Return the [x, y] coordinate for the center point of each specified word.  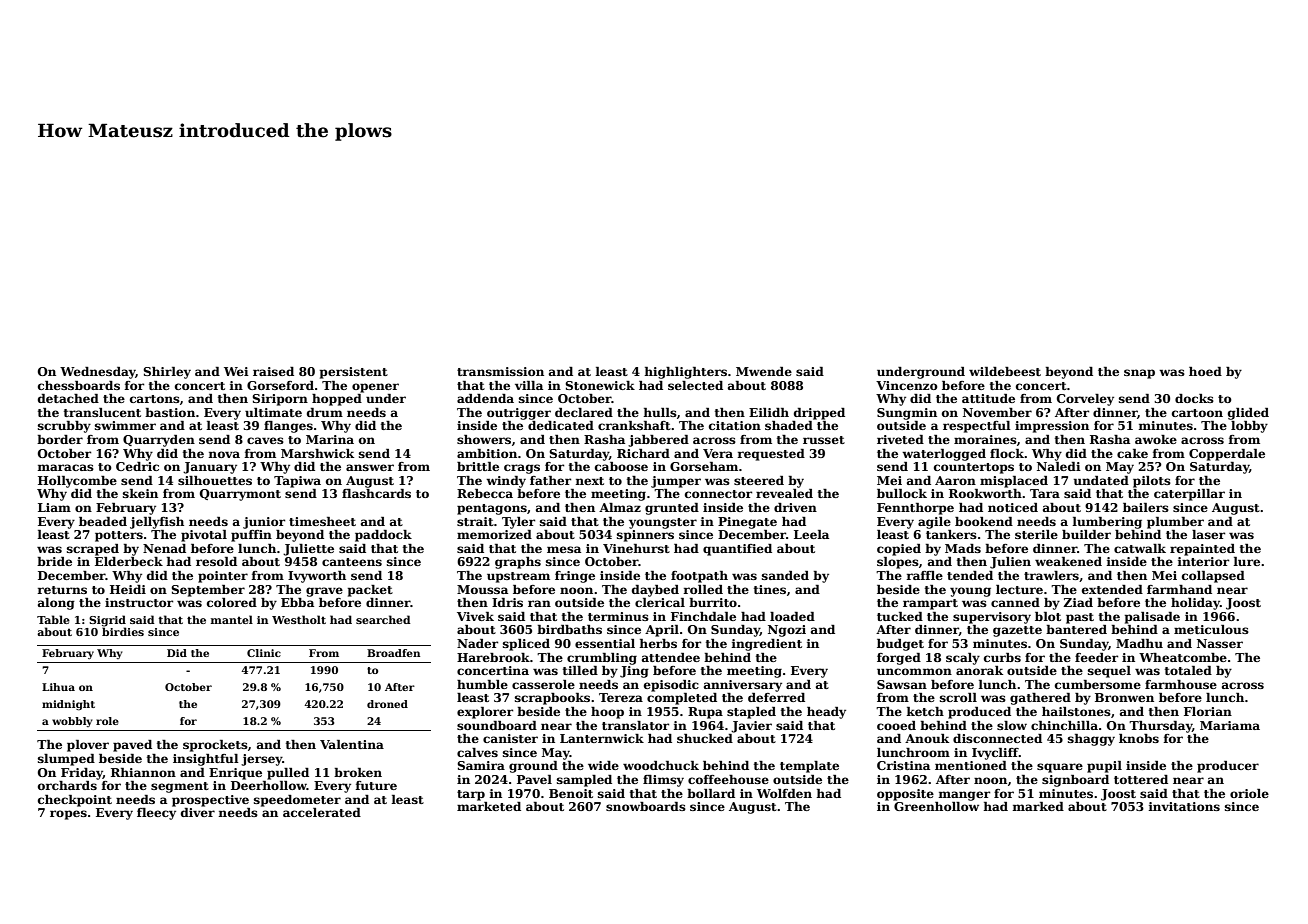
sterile [1036, 534]
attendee [671, 657]
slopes [898, 563]
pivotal [204, 536]
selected [695, 385]
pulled [288, 774]
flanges [288, 427]
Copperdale [1227, 455]
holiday [1195, 604]
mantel [232, 619]
